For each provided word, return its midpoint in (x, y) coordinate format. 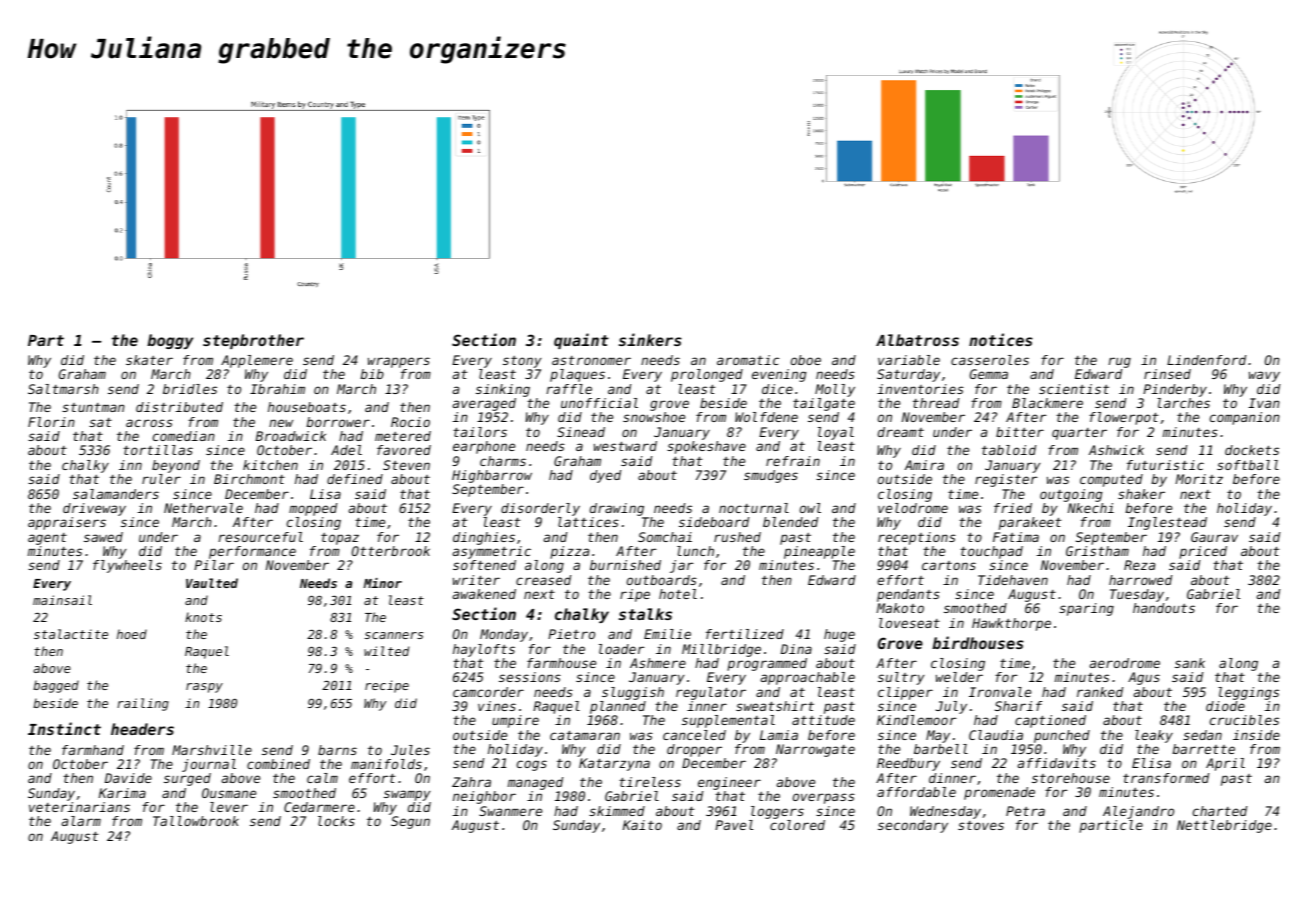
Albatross (917, 340)
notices (1001, 339)
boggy (170, 341)
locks (336, 821)
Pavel (734, 825)
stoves (981, 825)
